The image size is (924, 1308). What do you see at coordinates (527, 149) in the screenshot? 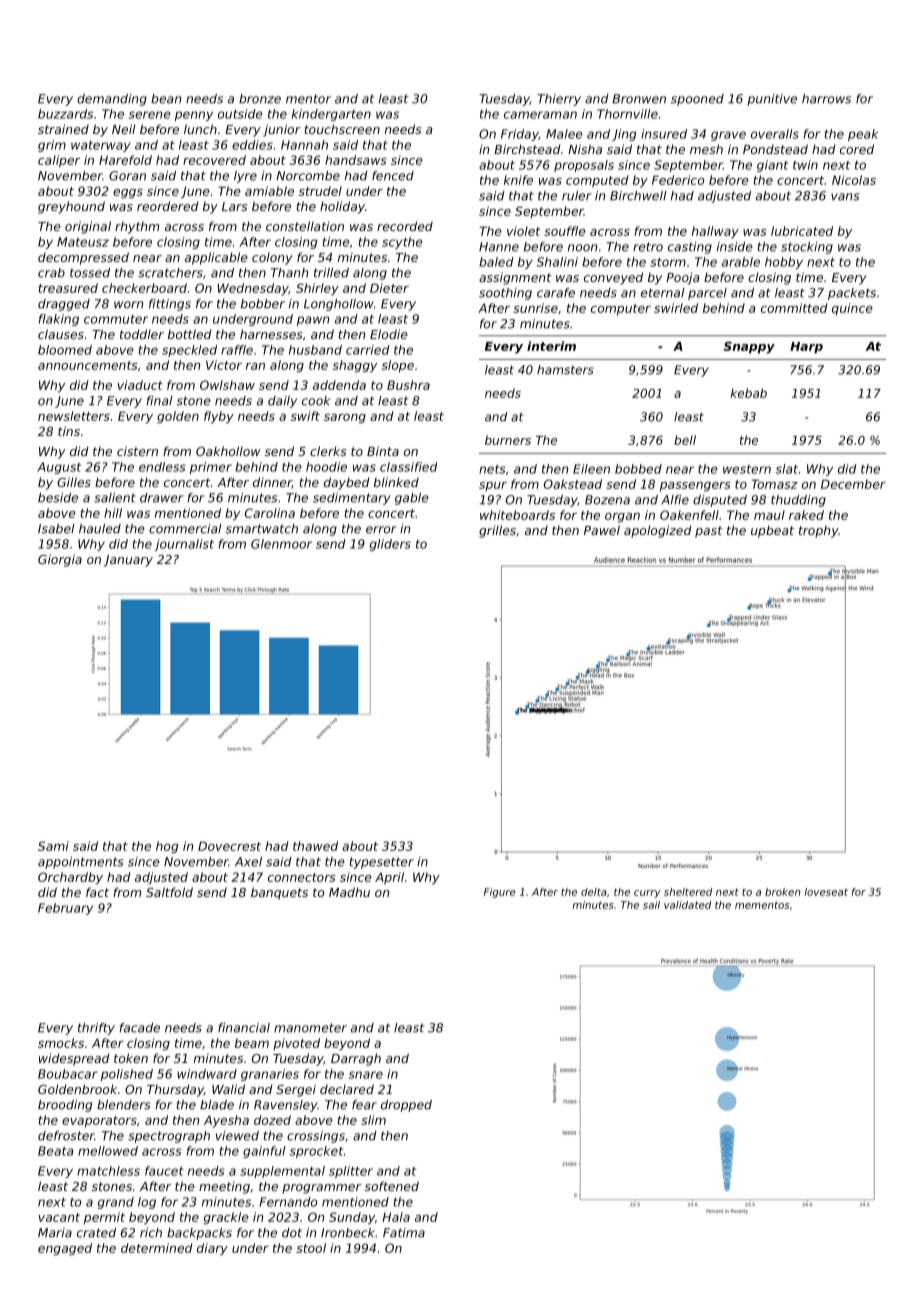
I see `Birchstead` at bounding box center [527, 149].
